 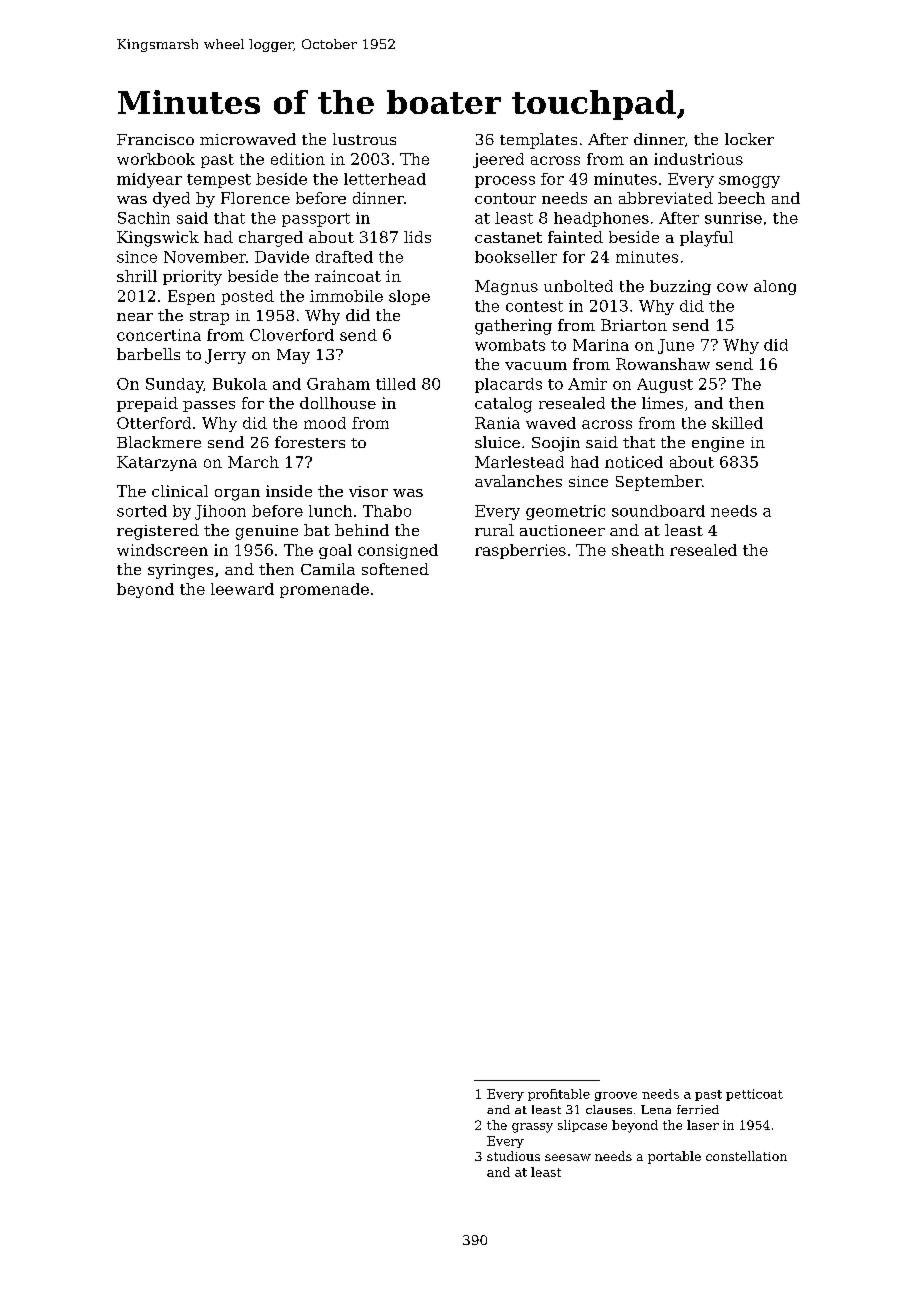 What do you see at coordinates (754, 1095) in the page?
I see `petticoat` at bounding box center [754, 1095].
